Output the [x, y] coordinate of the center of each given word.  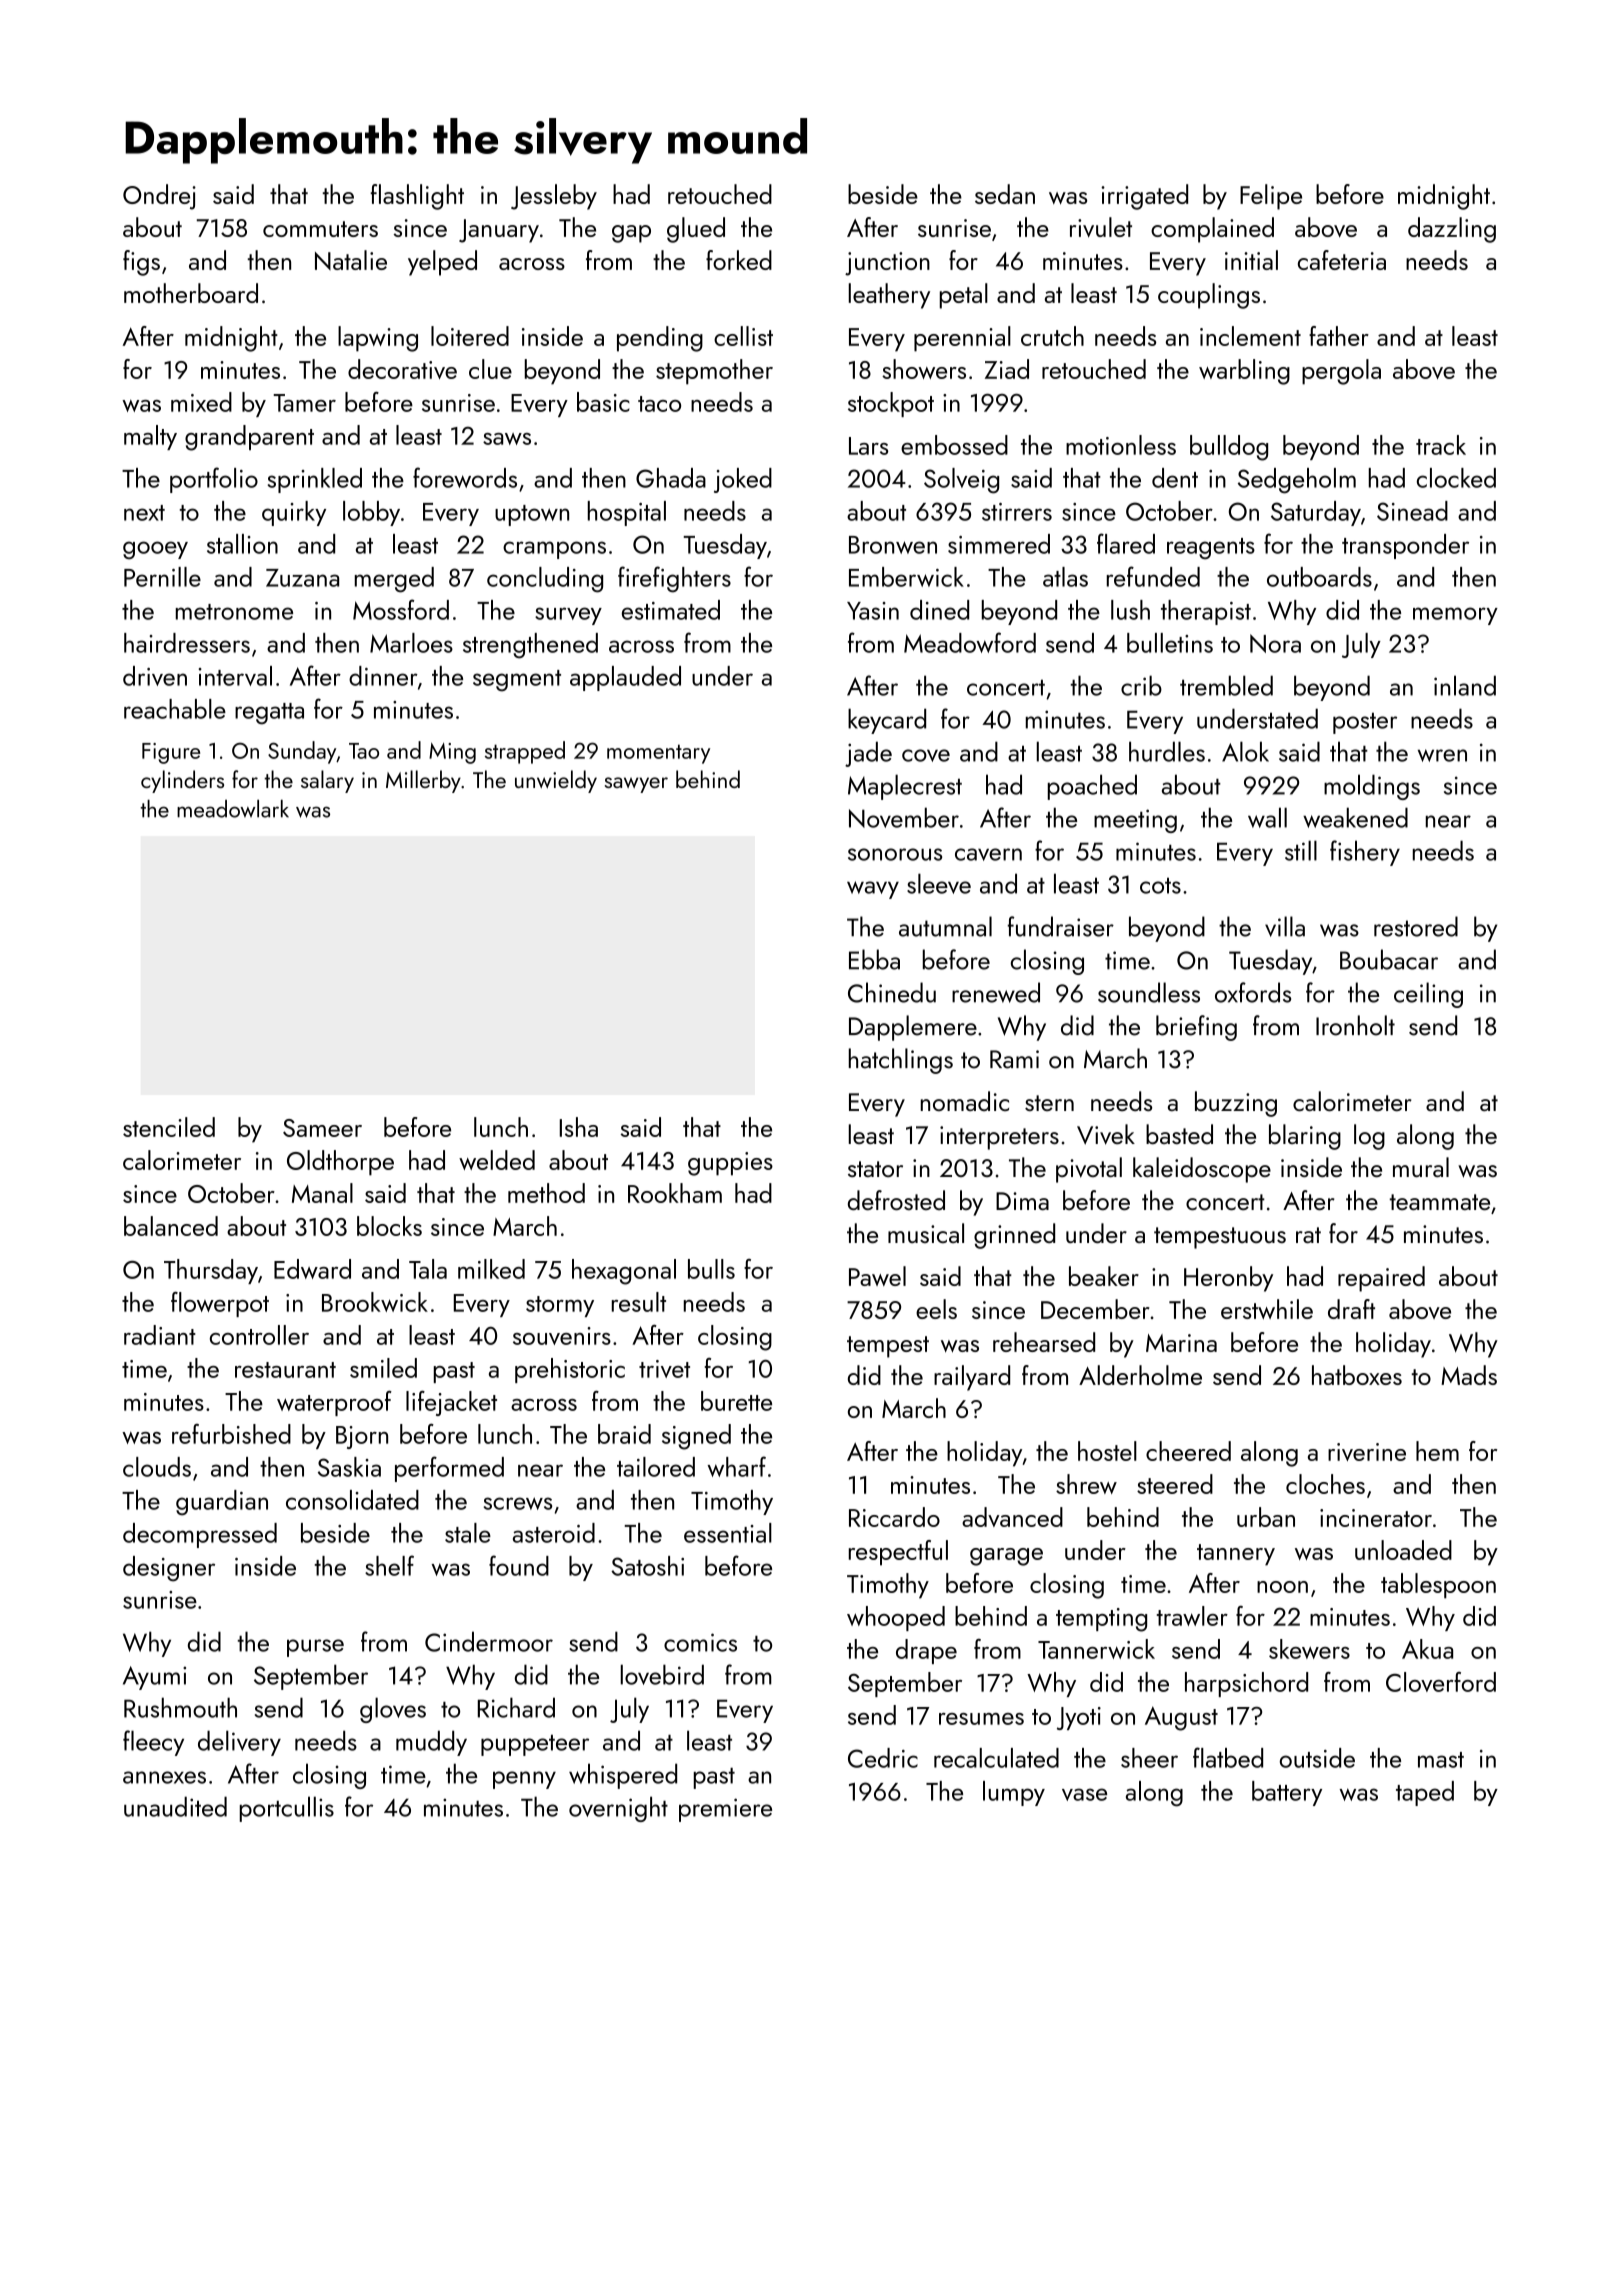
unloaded [1403, 1550]
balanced [171, 1226]
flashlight [417, 197]
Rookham [675, 1193]
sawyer [636, 785]
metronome [234, 612]
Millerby [423, 781]
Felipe [1271, 197]
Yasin [873, 611]
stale [468, 1533]
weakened [1355, 817]
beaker [1104, 1276]
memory [1455, 616]
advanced [1012, 1517]
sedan [1005, 194]
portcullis [287, 1809]
